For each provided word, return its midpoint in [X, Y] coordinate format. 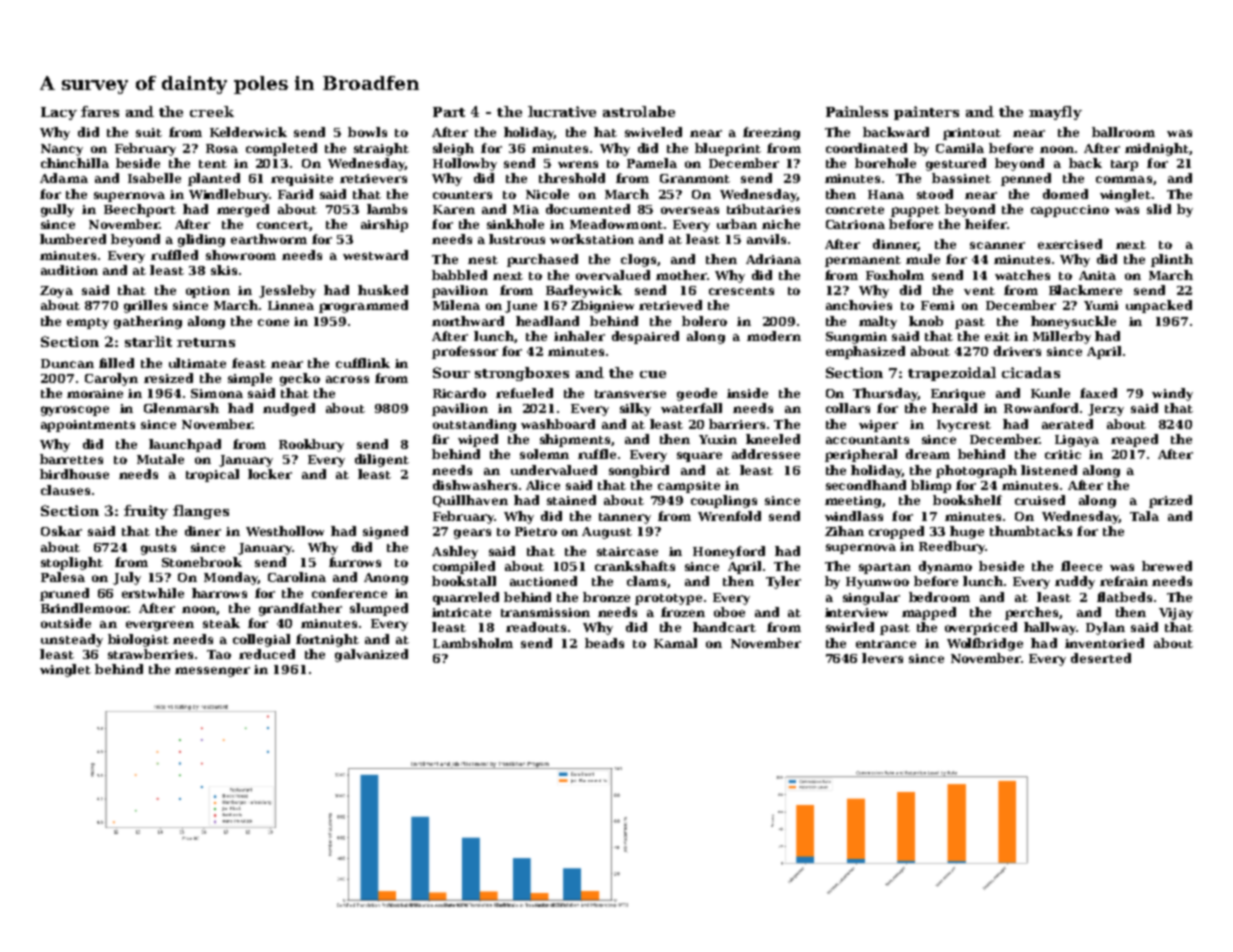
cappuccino [1070, 211]
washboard [558, 424]
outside [66, 623]
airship [384, 225]
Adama [64, 178]
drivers [1017, 351]
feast [249, 363]
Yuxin [718, 439]
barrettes [71, 459]
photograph [976, 471]
